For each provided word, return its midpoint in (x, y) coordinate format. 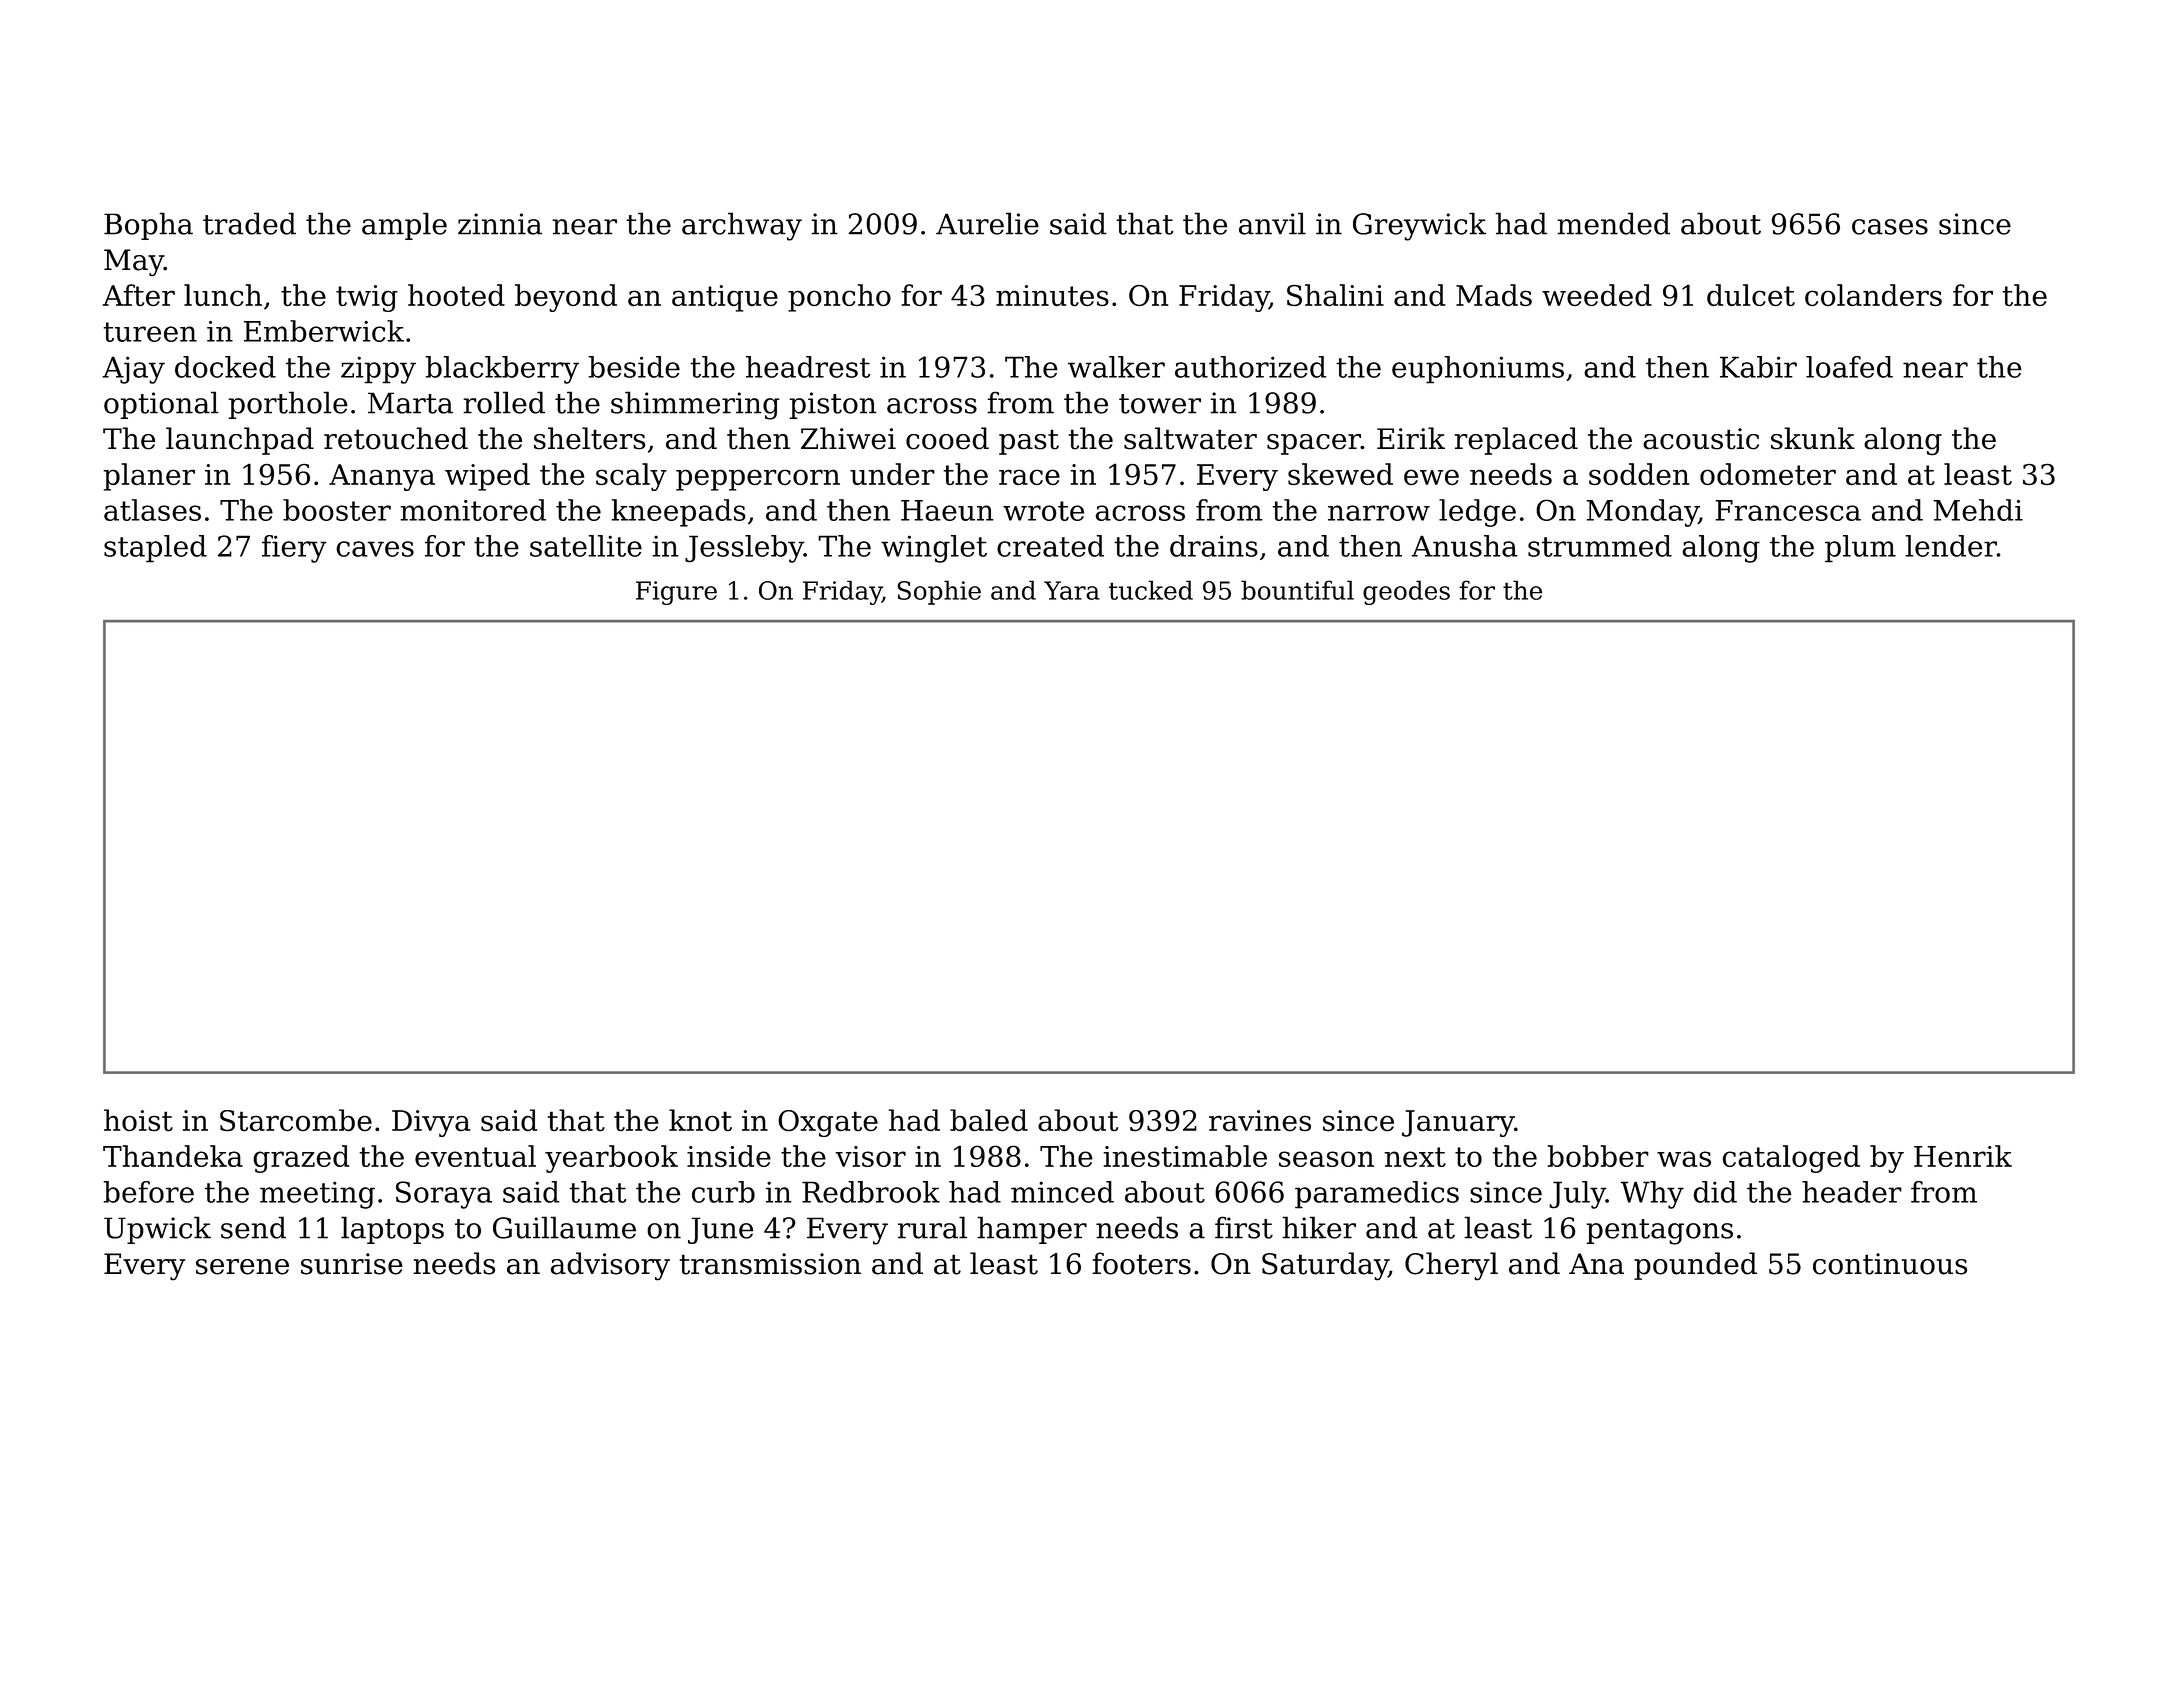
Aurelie (987, 223)
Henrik (1963, 1156)
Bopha (148, 226)
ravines (1260, 1120)
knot (700, 1120)
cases (1890, 227)
